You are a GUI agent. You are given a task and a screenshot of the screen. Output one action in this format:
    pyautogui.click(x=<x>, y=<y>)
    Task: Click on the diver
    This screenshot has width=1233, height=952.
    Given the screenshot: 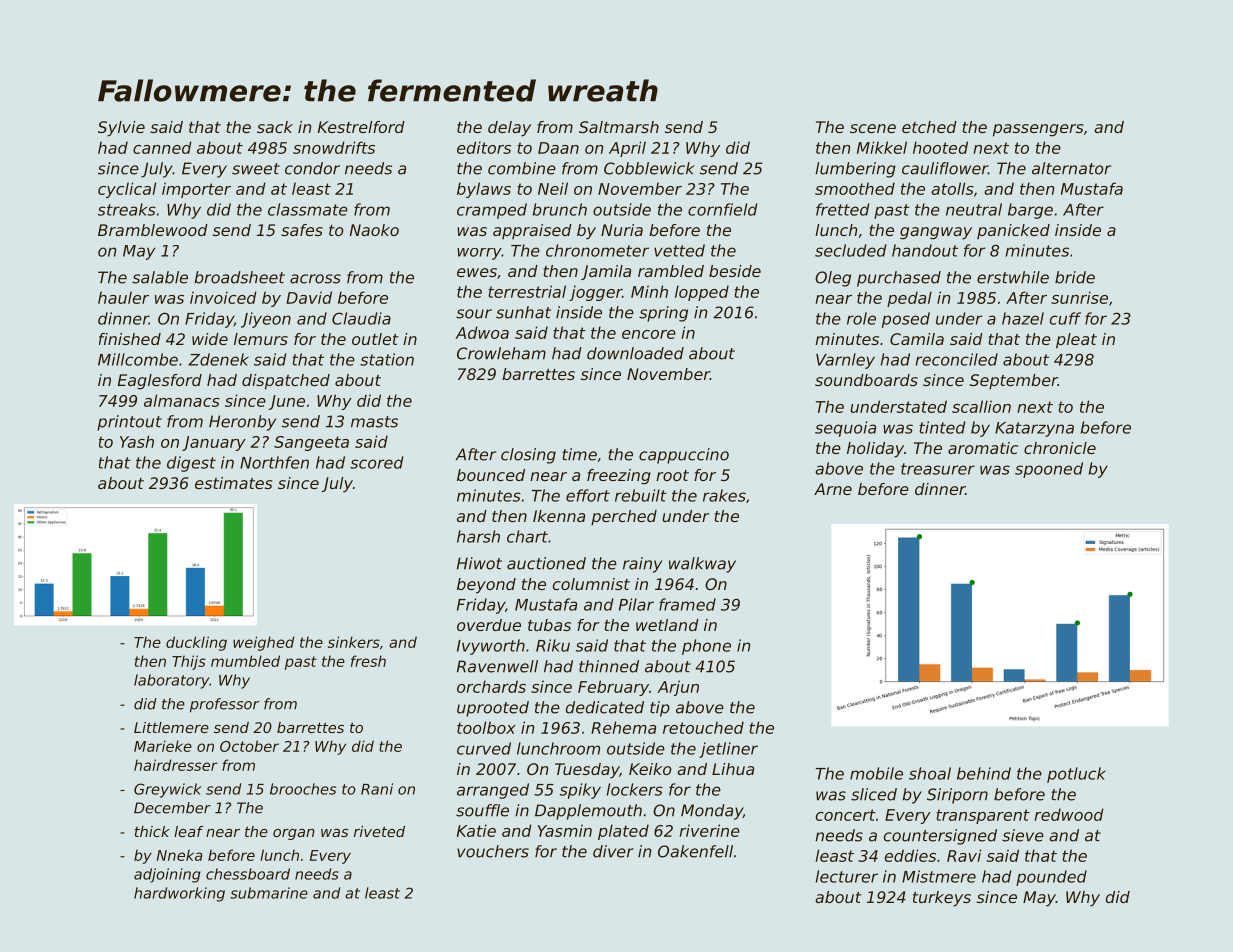 What is the action you would take?
    pyautogui.click(x=613, y=851)
